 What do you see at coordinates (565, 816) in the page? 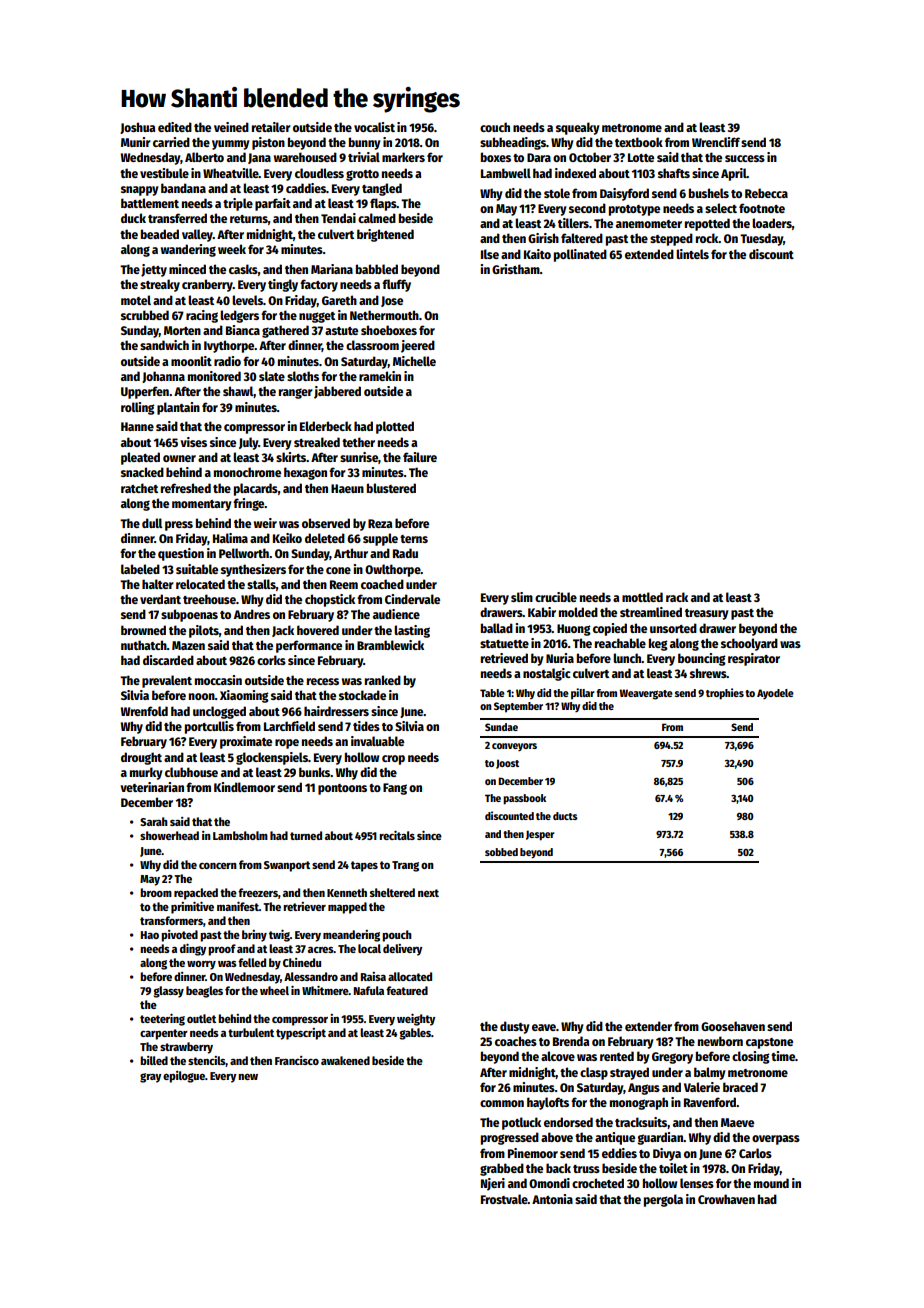
I see `ducts` at bounding box center [565, 816].
